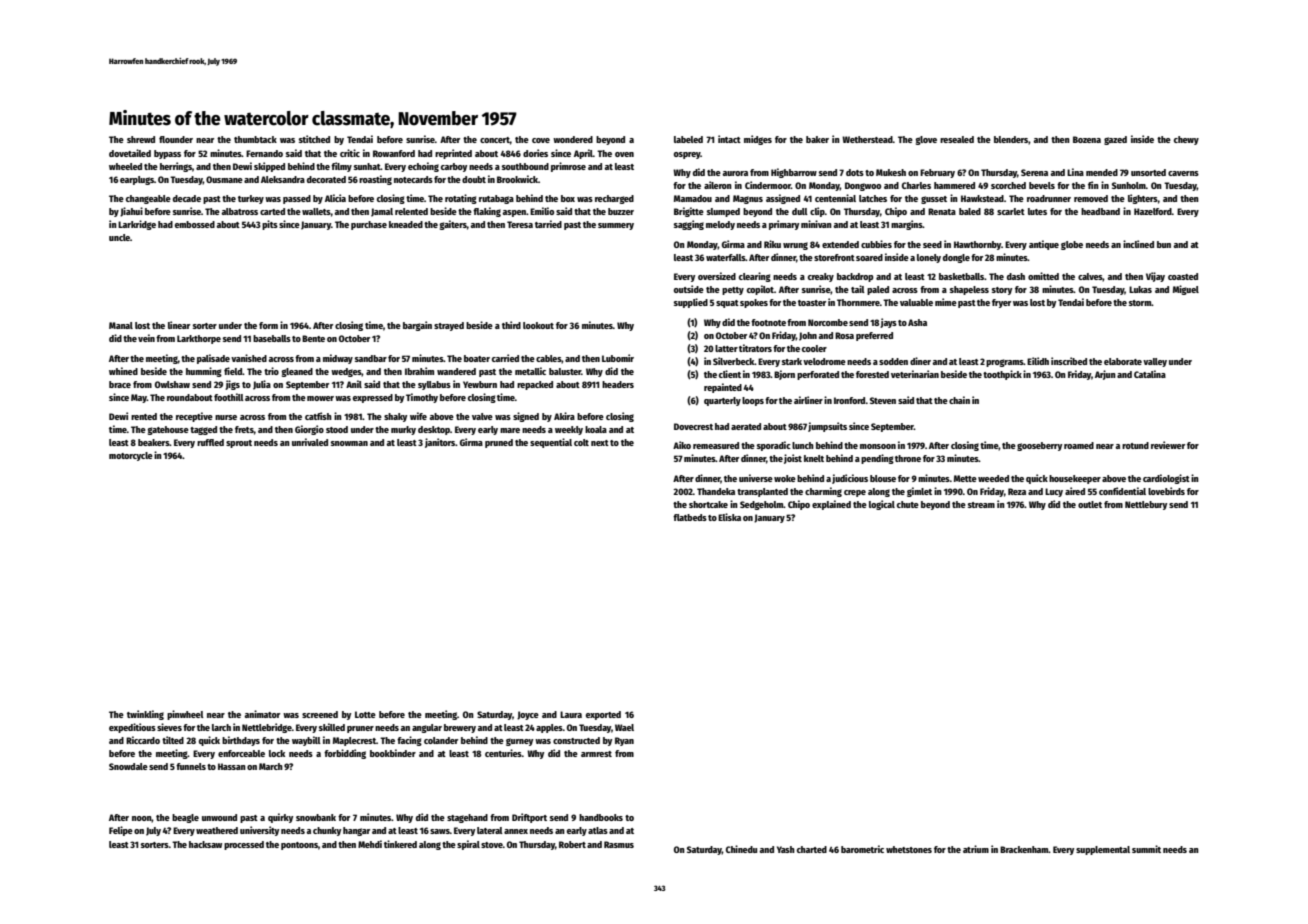 The width and height of the screenshot is (1308, 924). What do you see at coordinates (369, 225) in the screenshot?
I see `purchase` at bounding box center [369, 225].
